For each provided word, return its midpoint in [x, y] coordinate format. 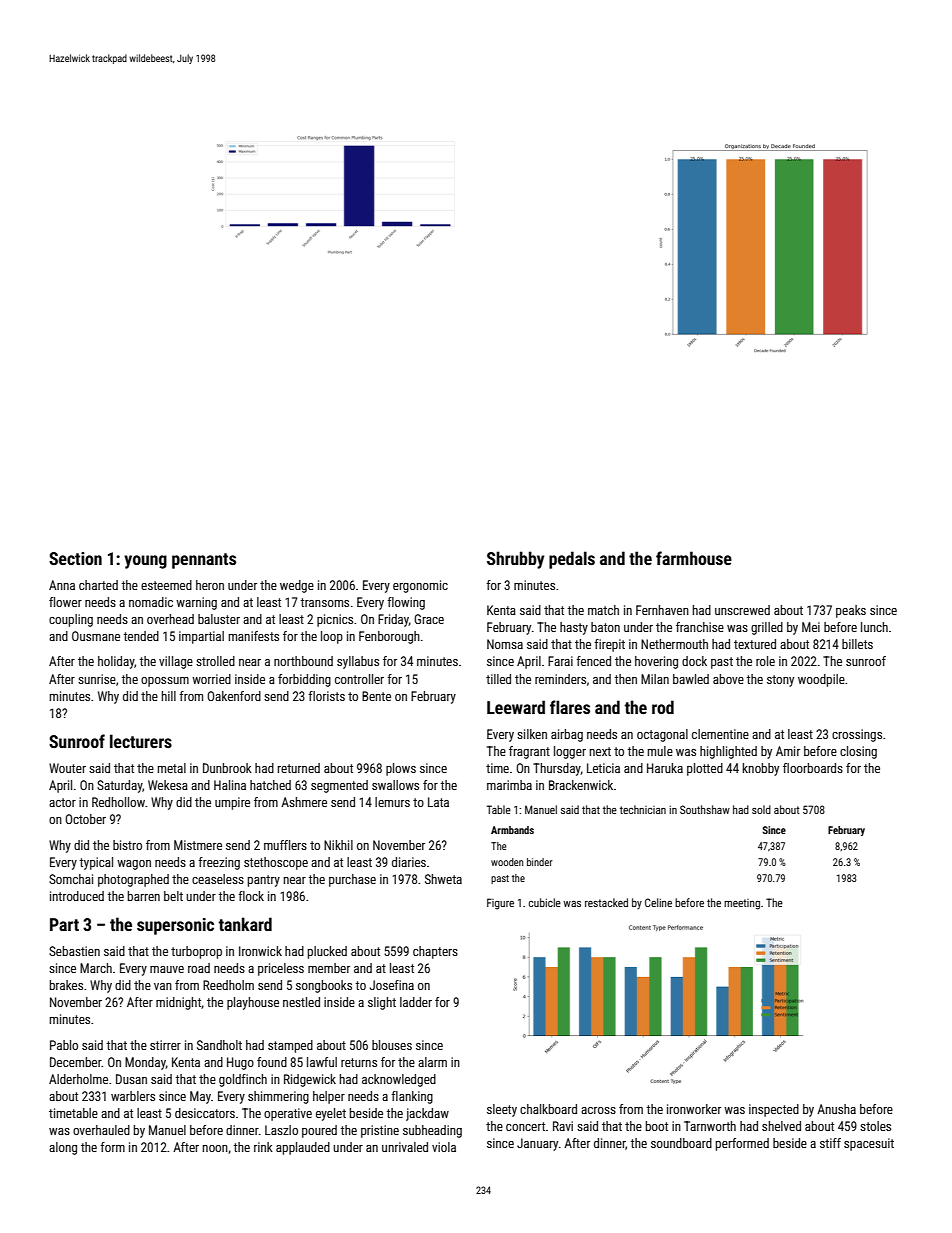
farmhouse [694, 558]
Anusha [836, 1109]
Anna [62, 585]
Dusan [131, 1079]
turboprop [196, 952]
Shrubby [515, 560]
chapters [435, 952]
